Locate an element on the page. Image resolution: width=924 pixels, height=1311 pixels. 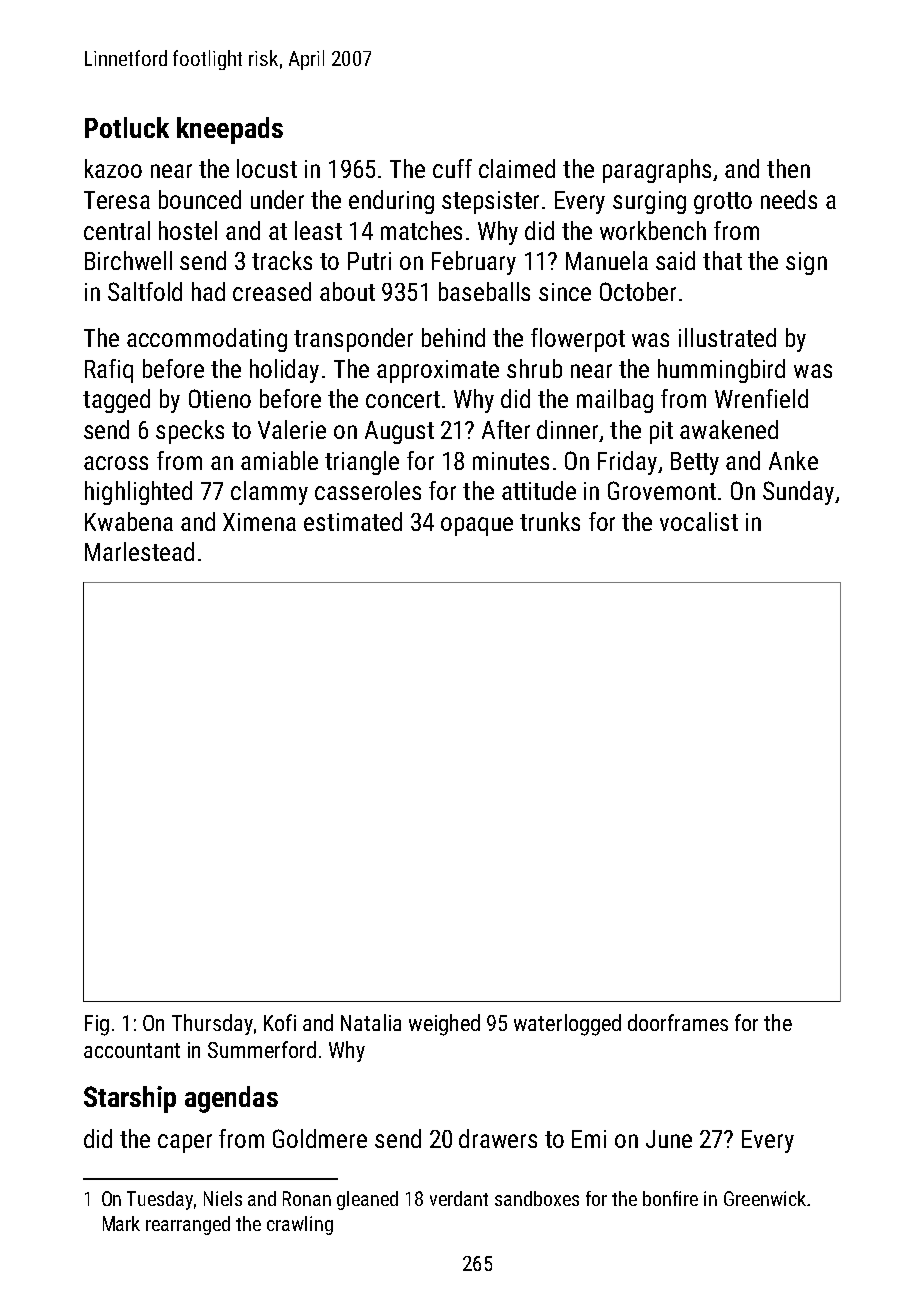
then is located at coordinates (788, 168).
